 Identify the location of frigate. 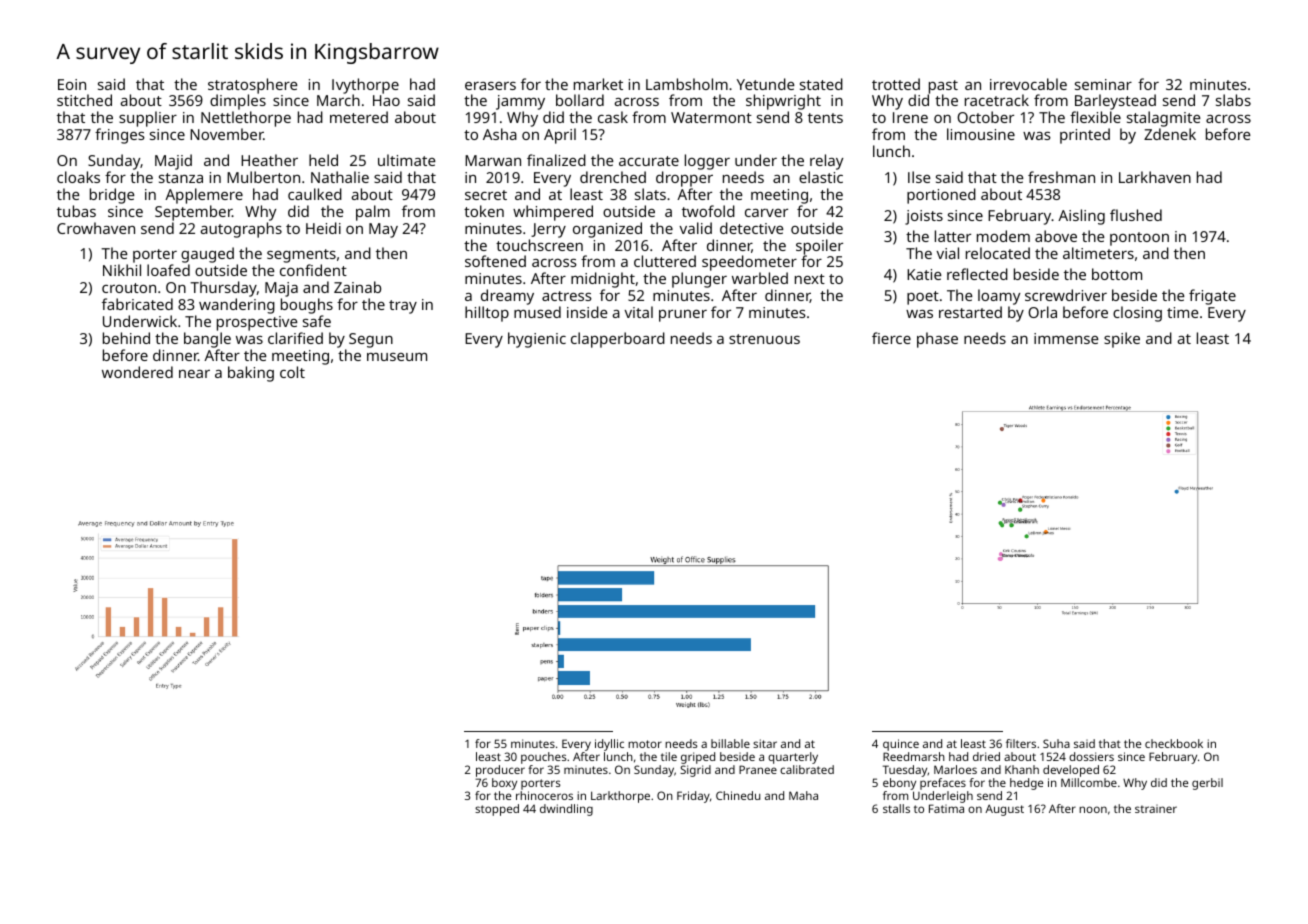
(1212, 297).
